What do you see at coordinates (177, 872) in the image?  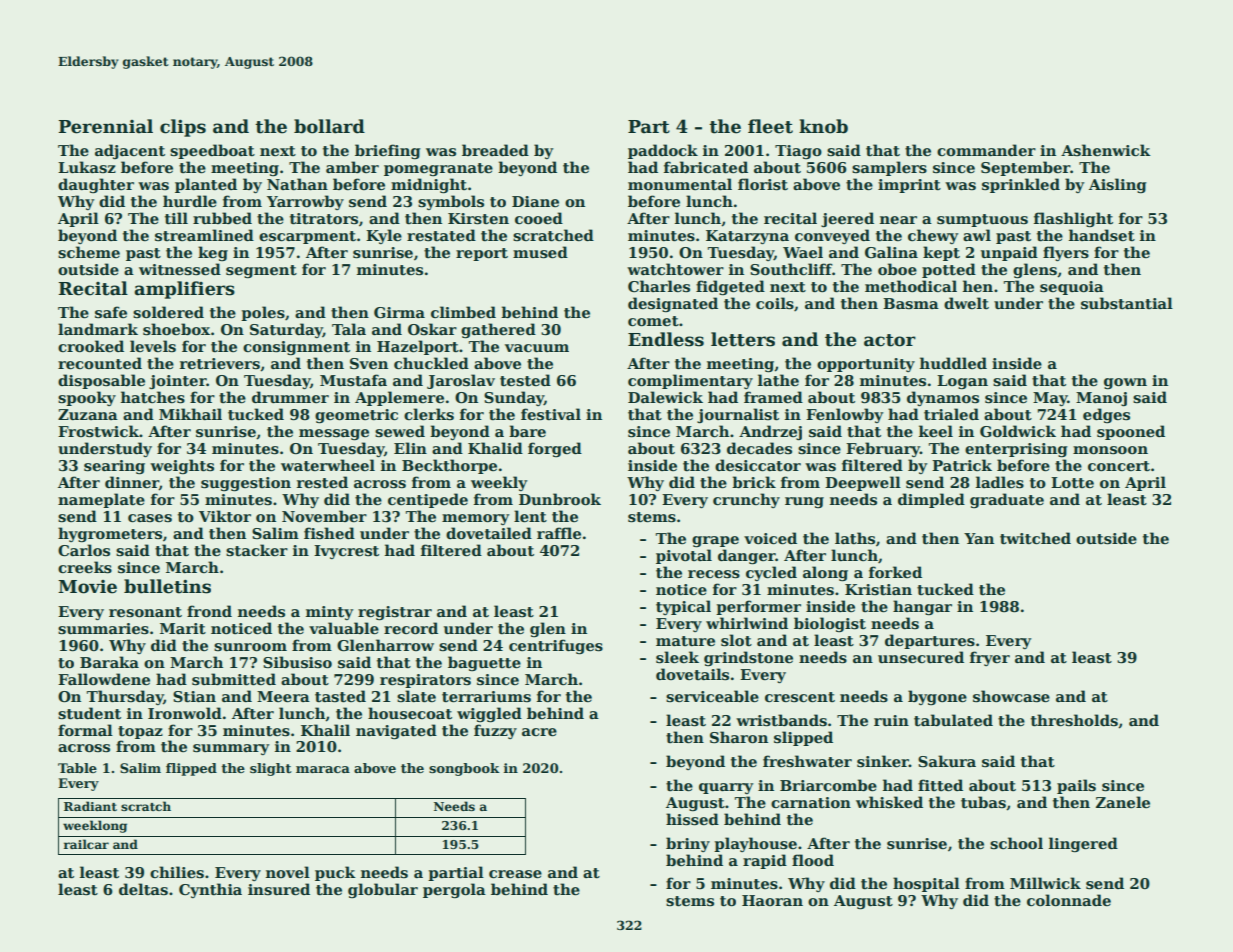 I see `chilies` at bounding box center [177, 872].
